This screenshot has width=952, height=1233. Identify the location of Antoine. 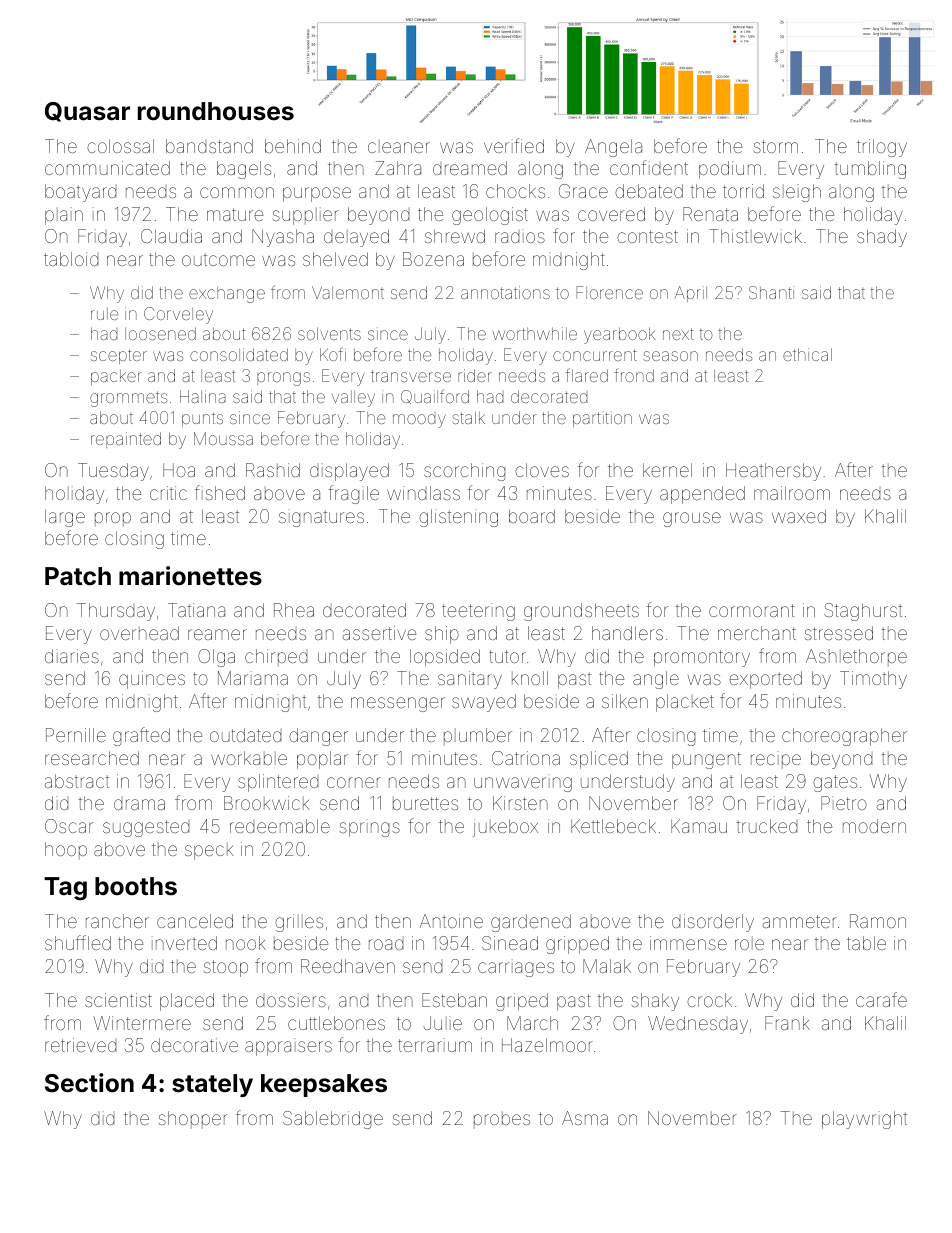
(451, 921).
